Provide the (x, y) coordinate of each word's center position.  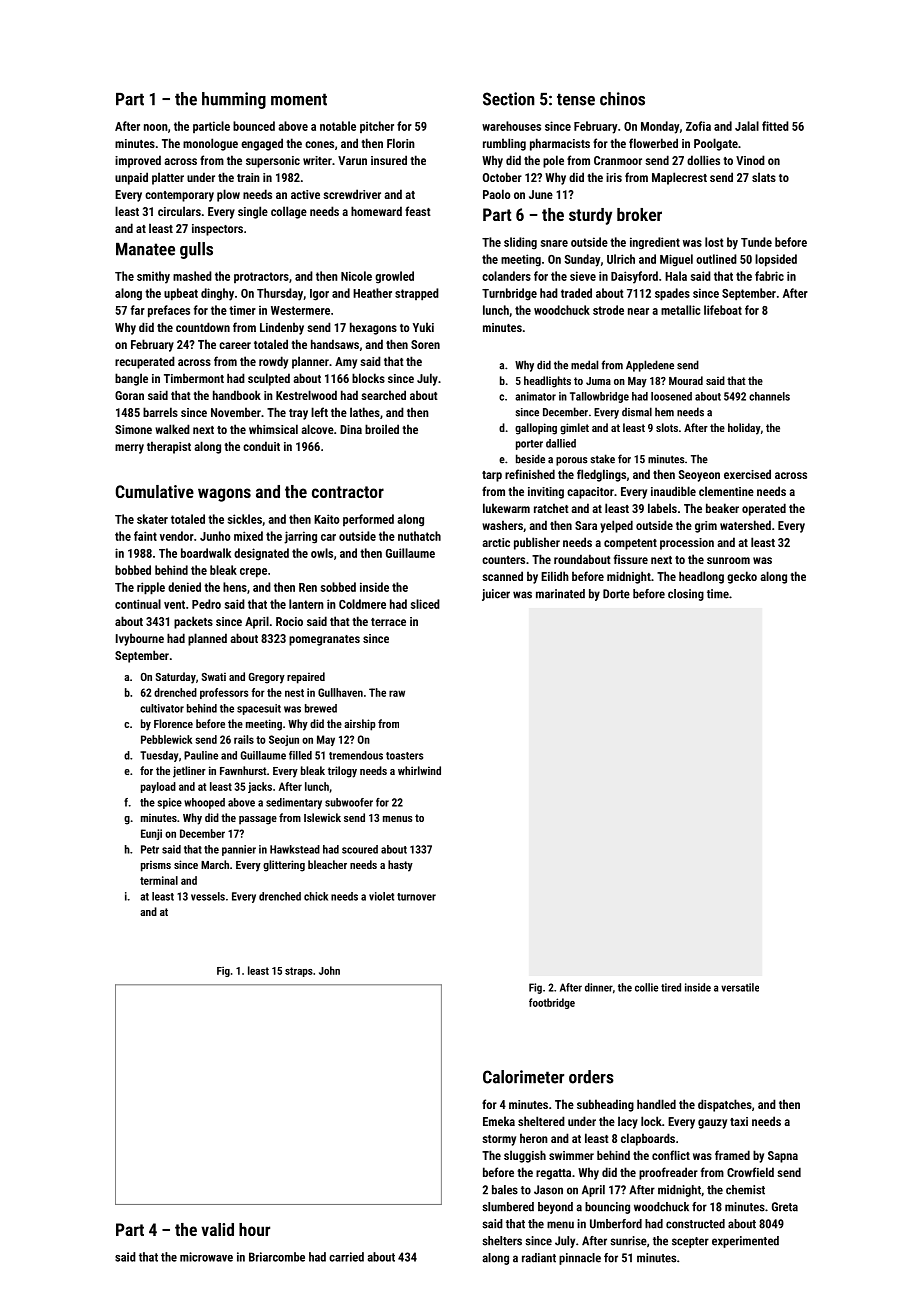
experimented (745, 1242)
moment (299, 99)
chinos (622, 99)
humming (234, 100)
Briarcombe (277, 1257)
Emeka (499, 1121)
